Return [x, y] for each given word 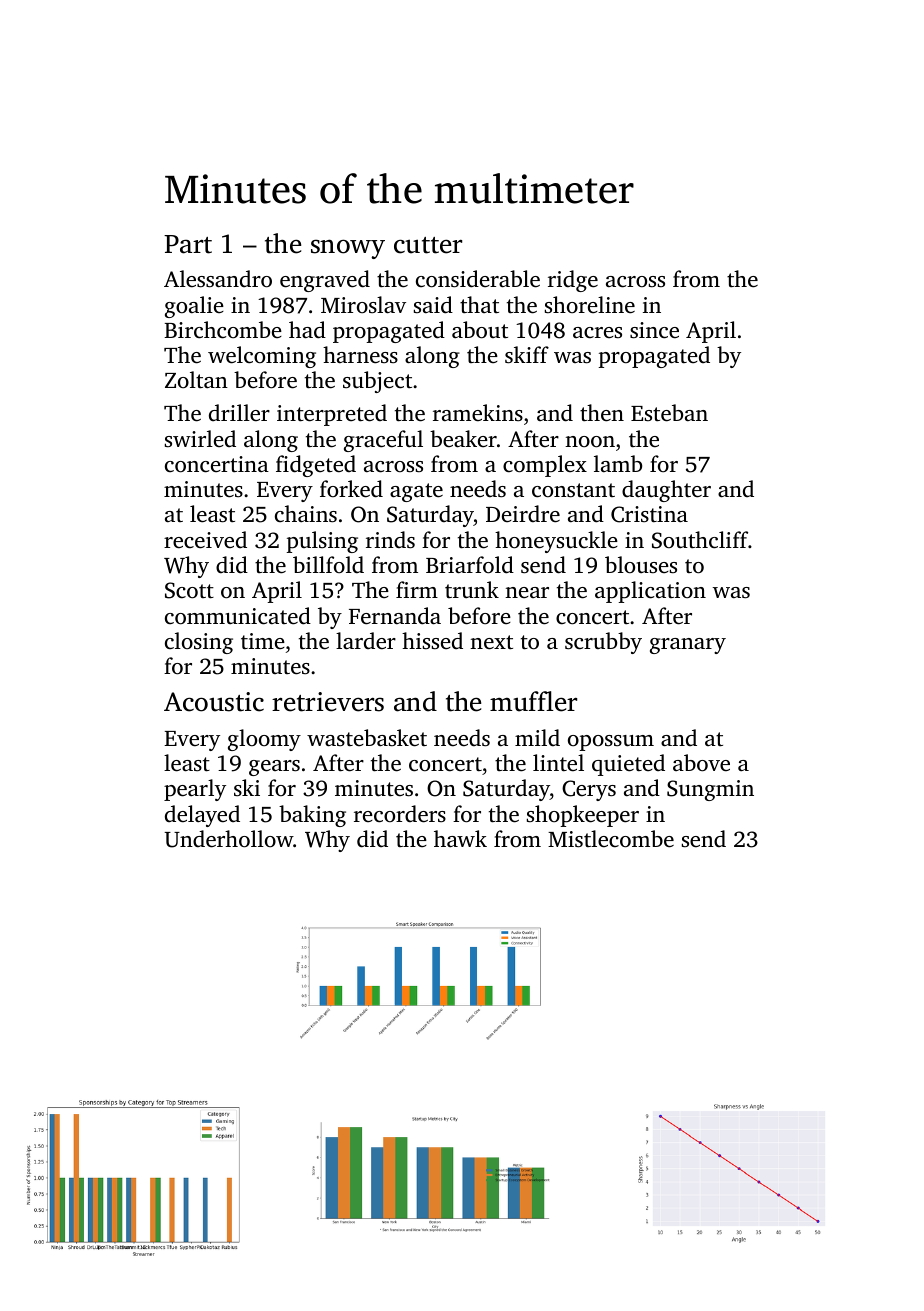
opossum [611, 743]
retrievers [328, 702]
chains [306, 513]
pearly [195, 790]
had [307, 330]
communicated [238, 616]
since [654, 330]
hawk [460, 838]
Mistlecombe [611, 839]
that [479, 304]
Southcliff [700, 540]
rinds [390, 539]
